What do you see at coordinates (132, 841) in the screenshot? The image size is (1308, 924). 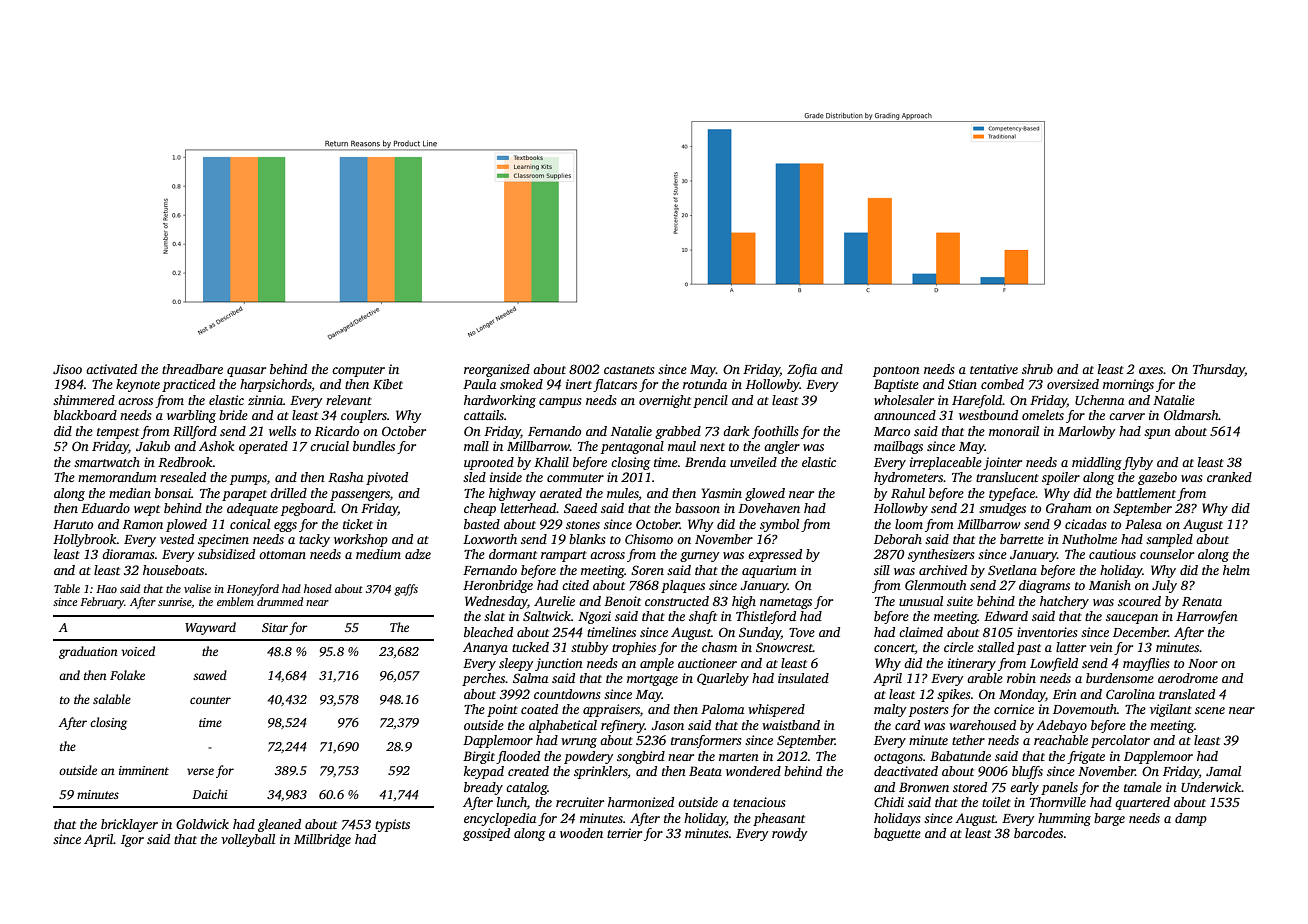 I see `Igor` at bounding box center [132, 841].
